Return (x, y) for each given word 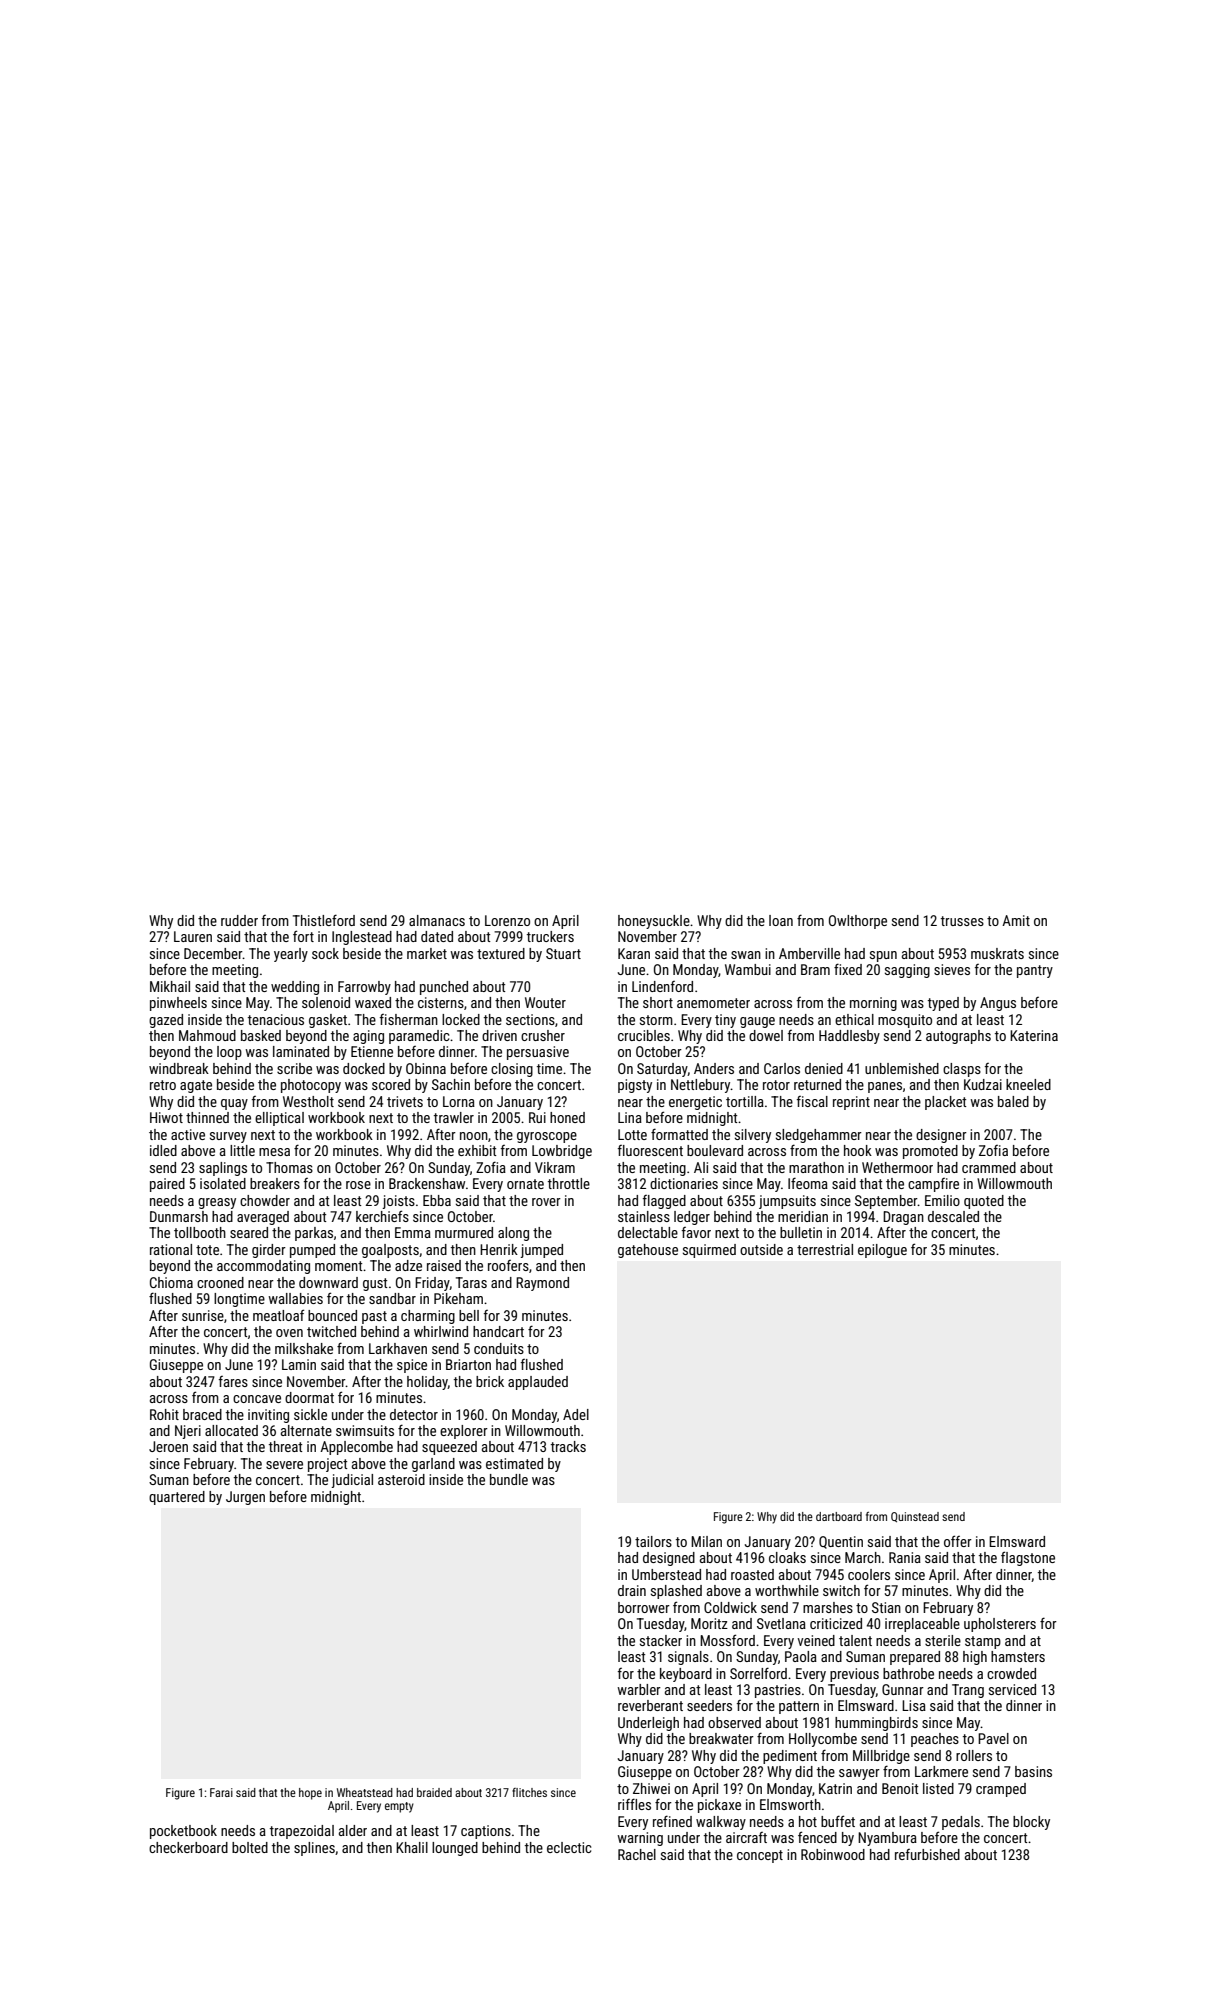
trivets (405, 1101)
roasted (752, 1574)
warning (640, 1839)
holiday (427, 1383)
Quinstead (915, 1517)
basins (1033, 1771)
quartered (177, 1498)
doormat (309, 1397)
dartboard (839, 1516)
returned (817, 1084)
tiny (725, 1021)
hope (310, 1794)
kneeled (1028, 1084)
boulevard (715, 1150)
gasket (328, 1021)
